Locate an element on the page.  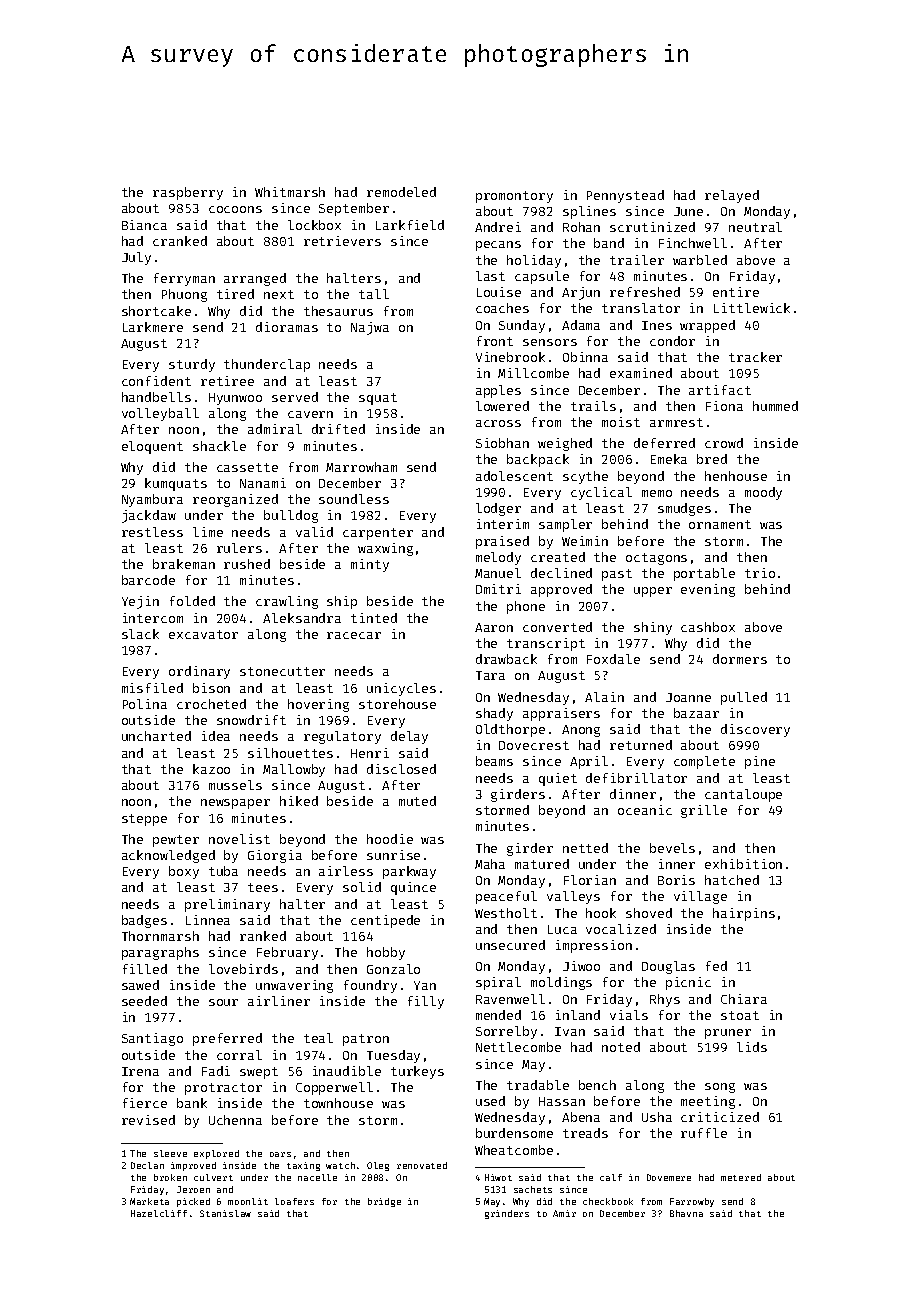
lodger is located at coordinates (498, 509).
